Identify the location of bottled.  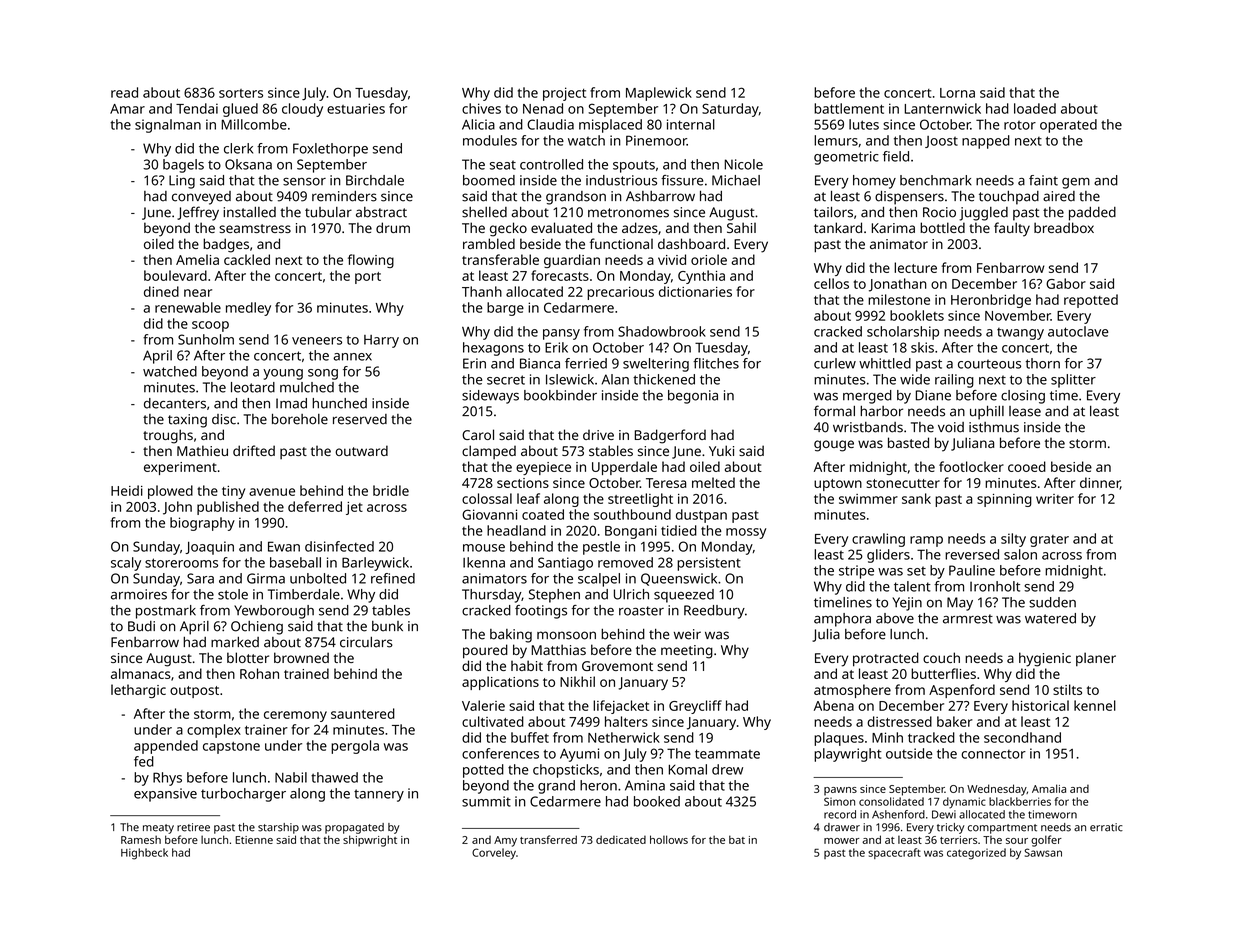
(942, 227).
